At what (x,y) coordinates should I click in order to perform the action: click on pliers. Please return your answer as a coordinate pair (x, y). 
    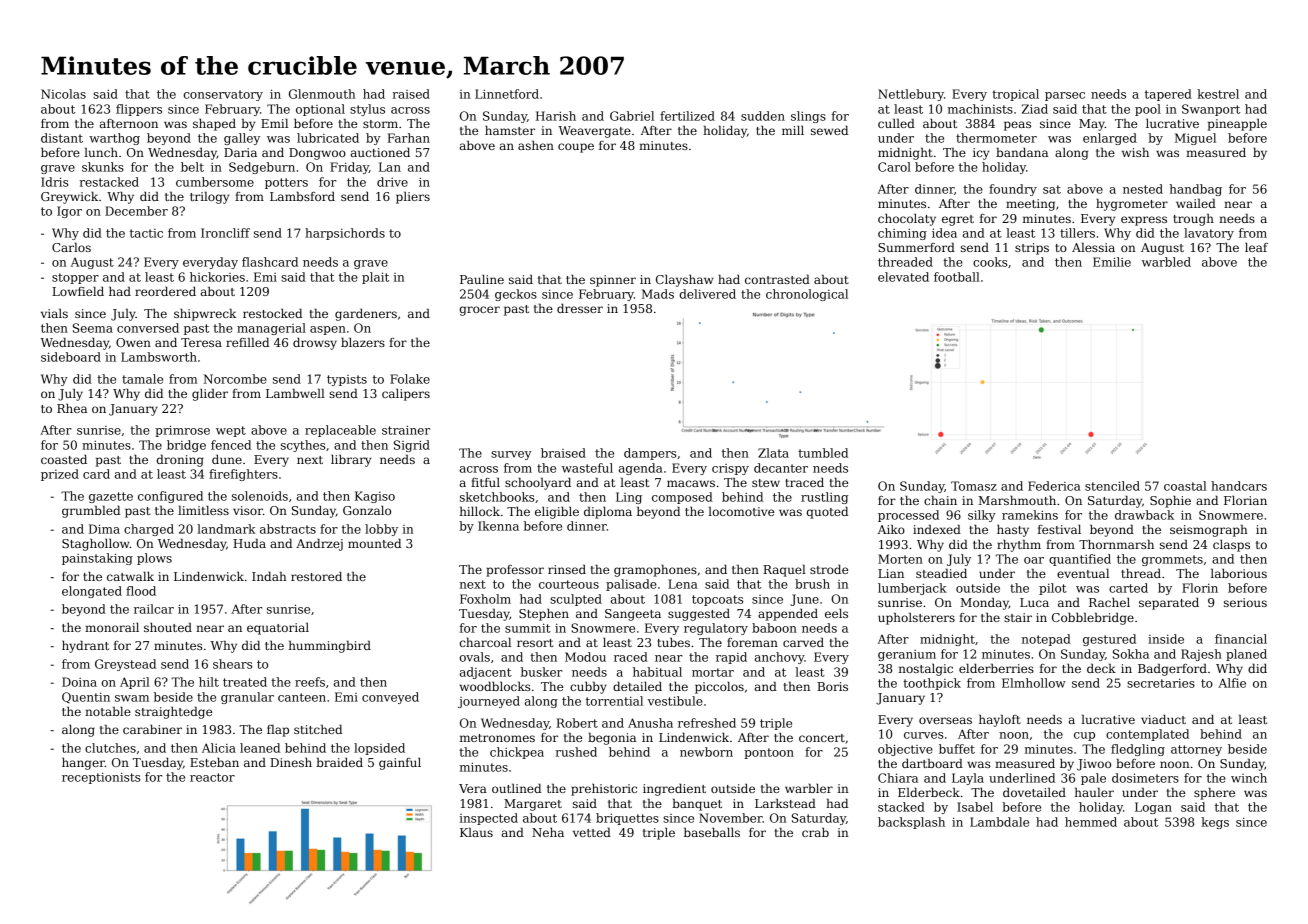
    Looking at the image, I should click on (413, 197).
